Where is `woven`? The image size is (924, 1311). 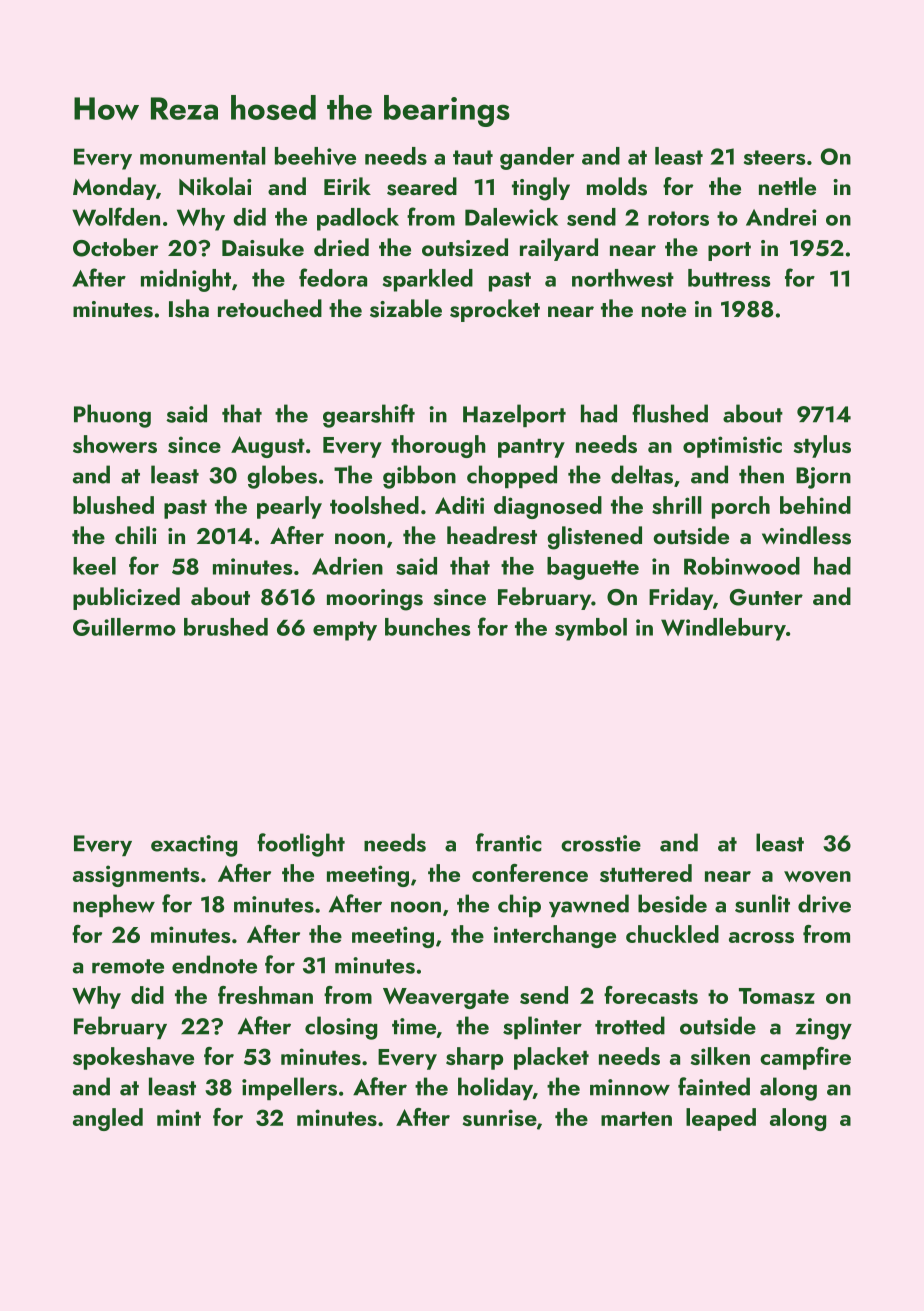 woven is located at coordinates (817, 877).
